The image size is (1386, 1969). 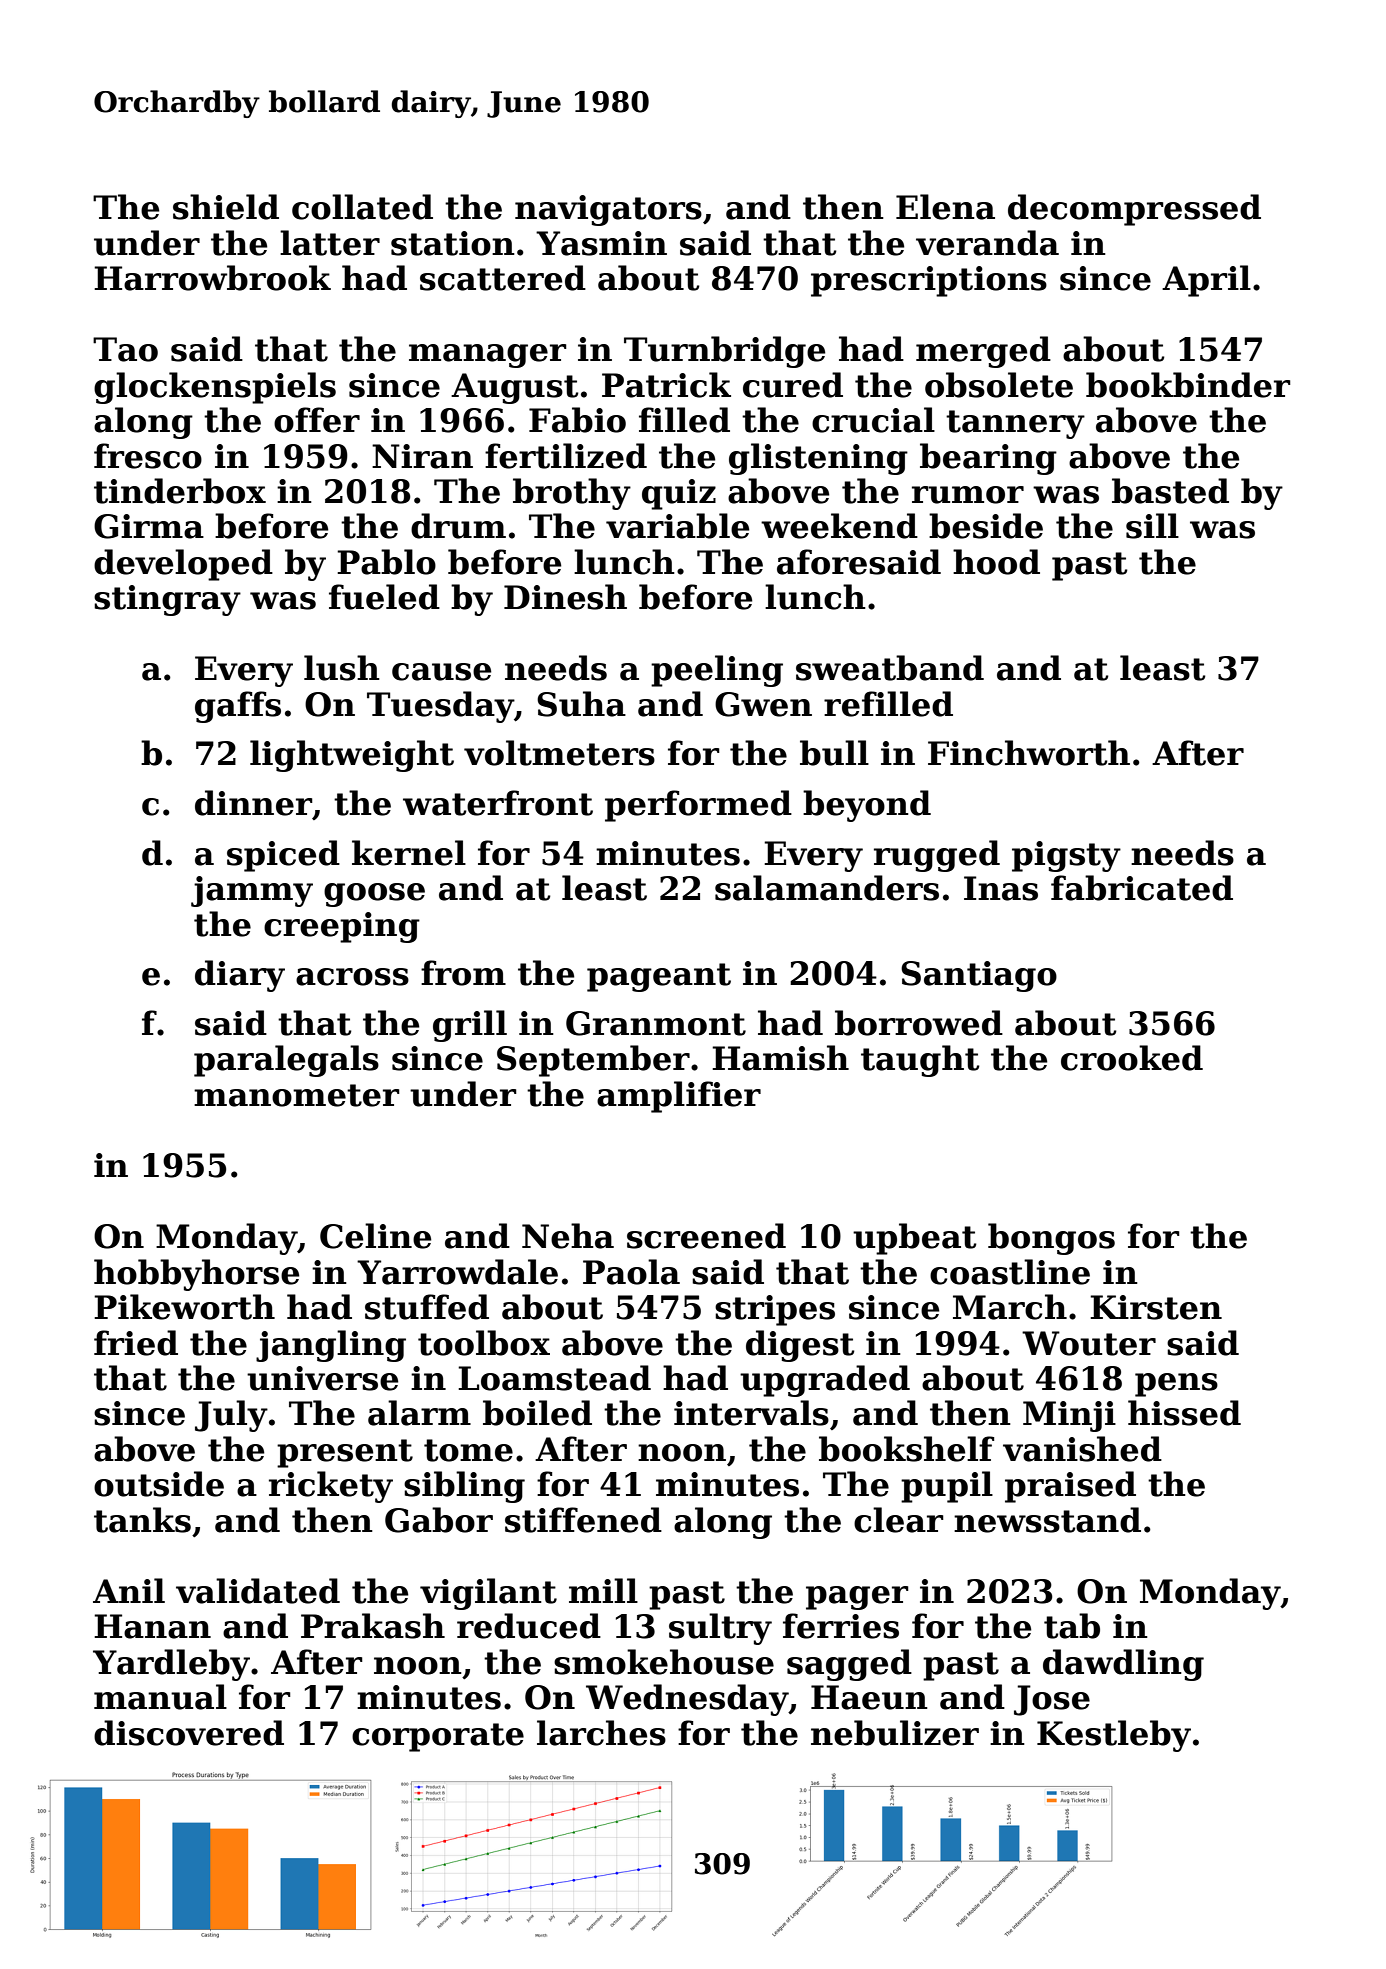 What do you see at coordinates (717, 671) in the page?
I see `peeling` at bounding box center [717, 671].
